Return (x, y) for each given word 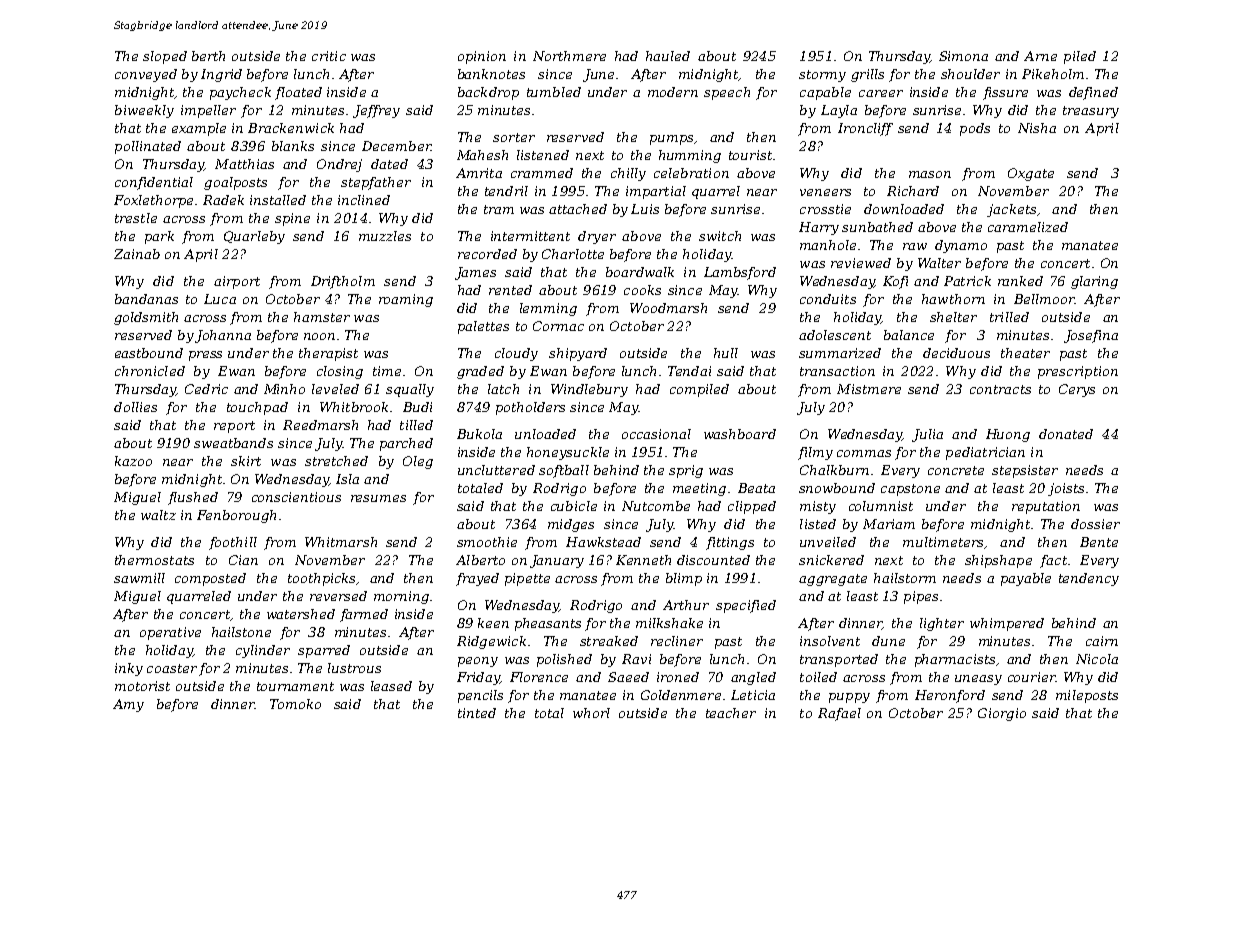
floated (298, 93)
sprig (686, 471)
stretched (336, 461)
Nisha (1037, 128)
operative (170, 633)
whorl (591, 713)
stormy (822, 76)
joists (1066, 489)
